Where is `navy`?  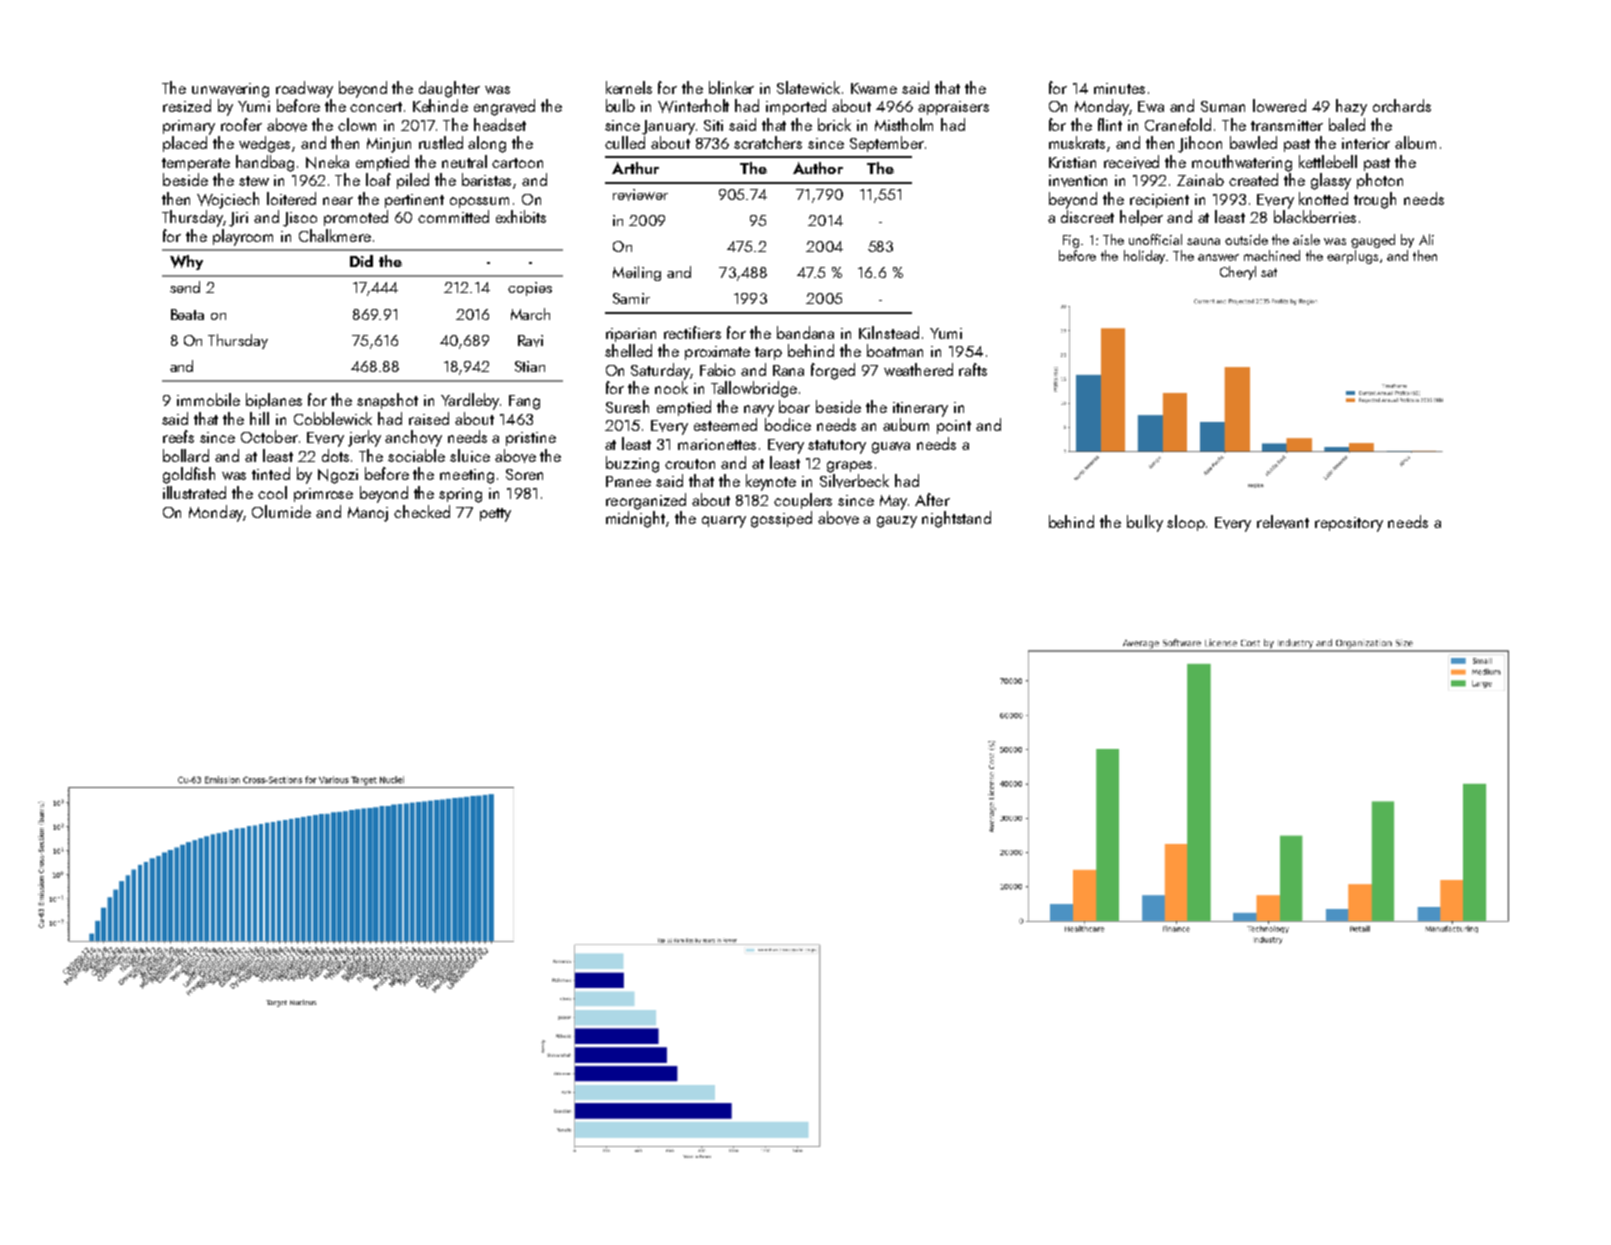
navy is located at coordinates (759, 411).
